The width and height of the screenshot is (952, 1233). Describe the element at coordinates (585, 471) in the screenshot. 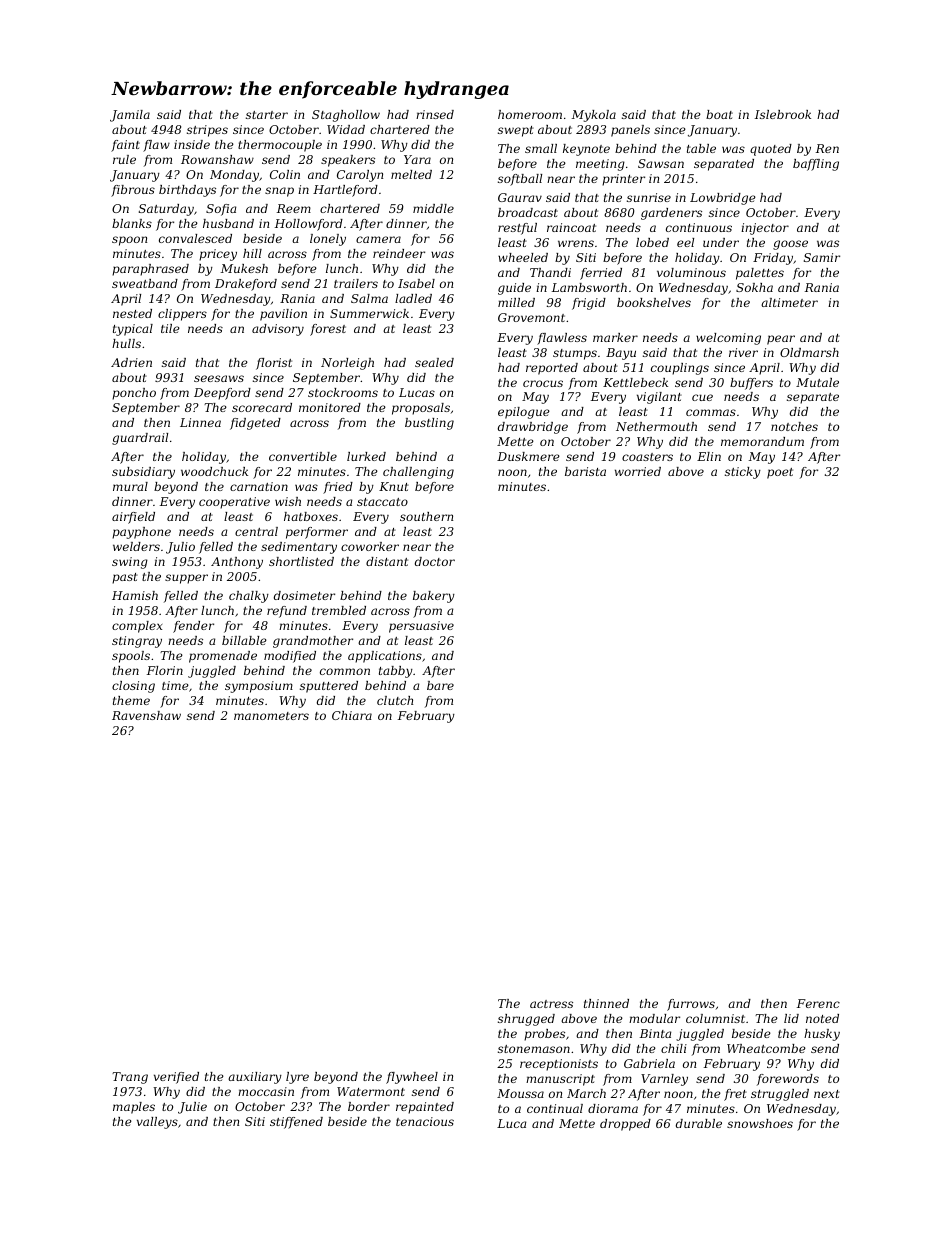

I see `barista` at that location.
